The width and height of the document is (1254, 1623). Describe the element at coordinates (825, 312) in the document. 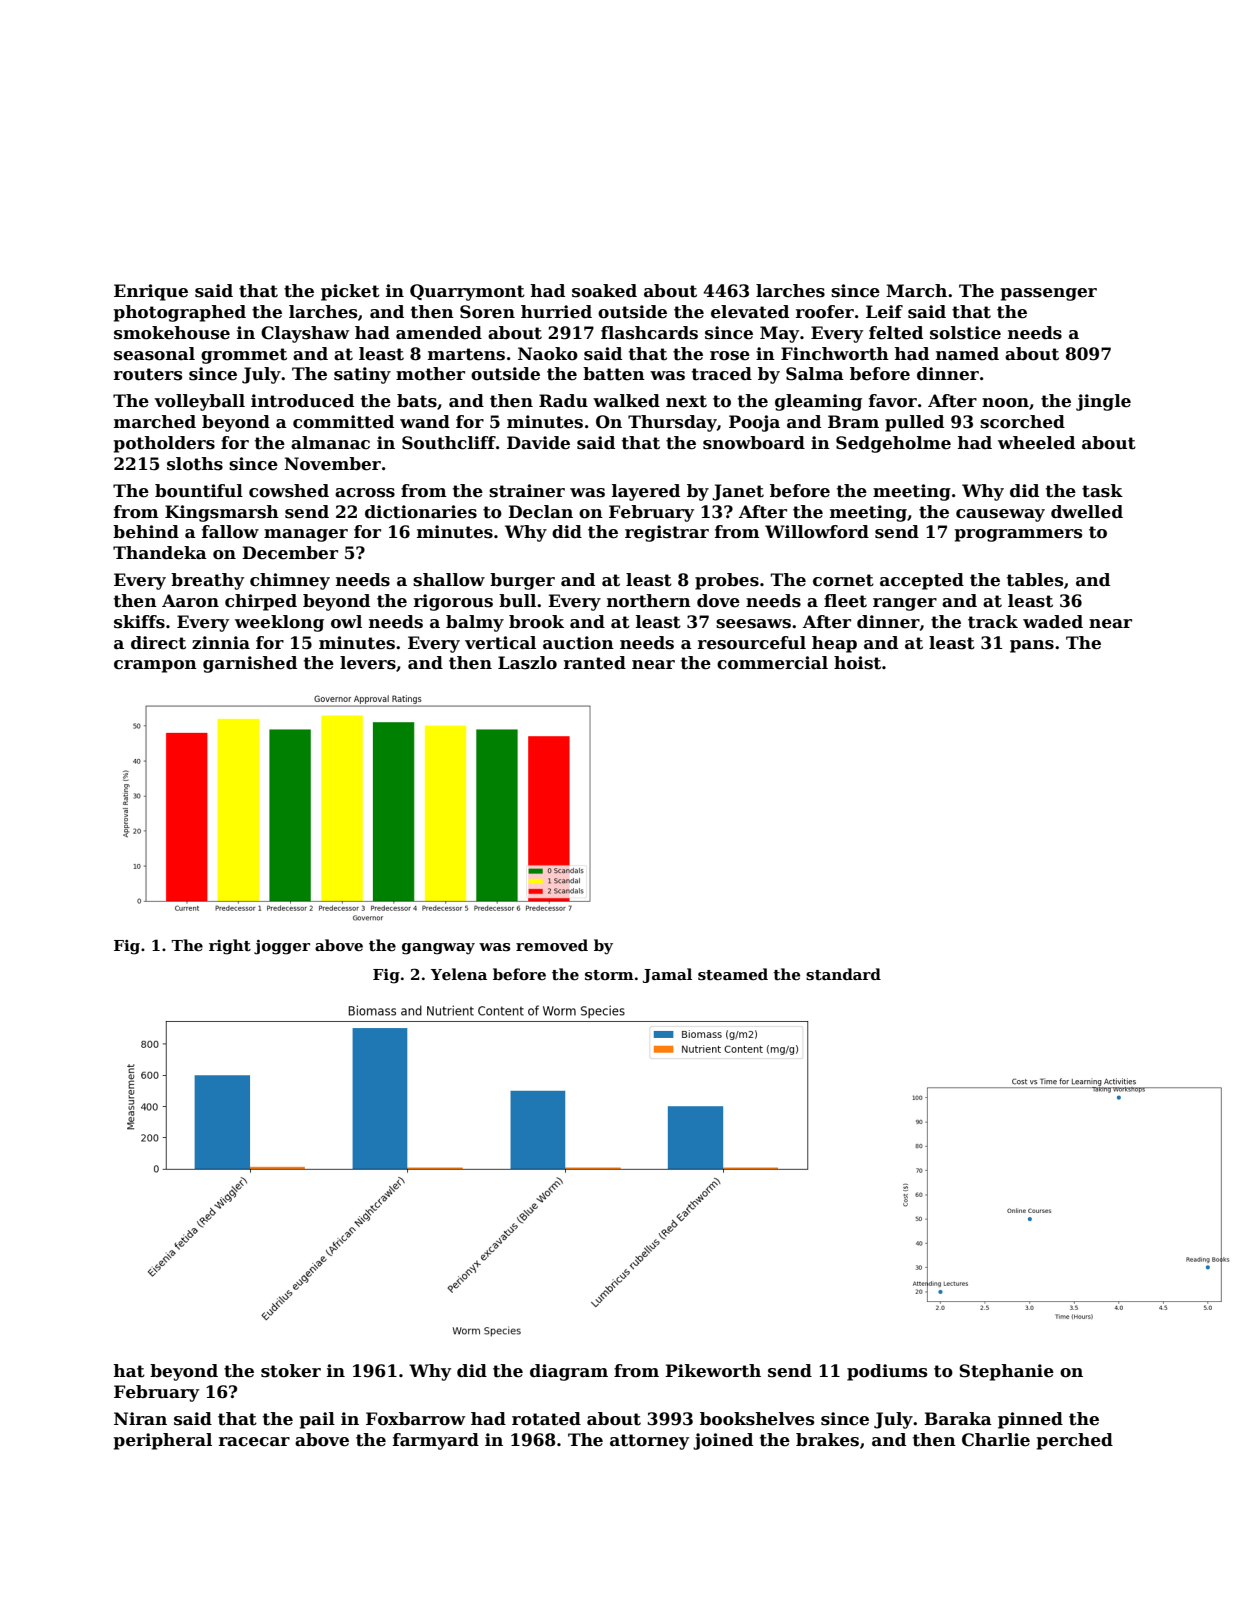

I see `roofer` at that location.
